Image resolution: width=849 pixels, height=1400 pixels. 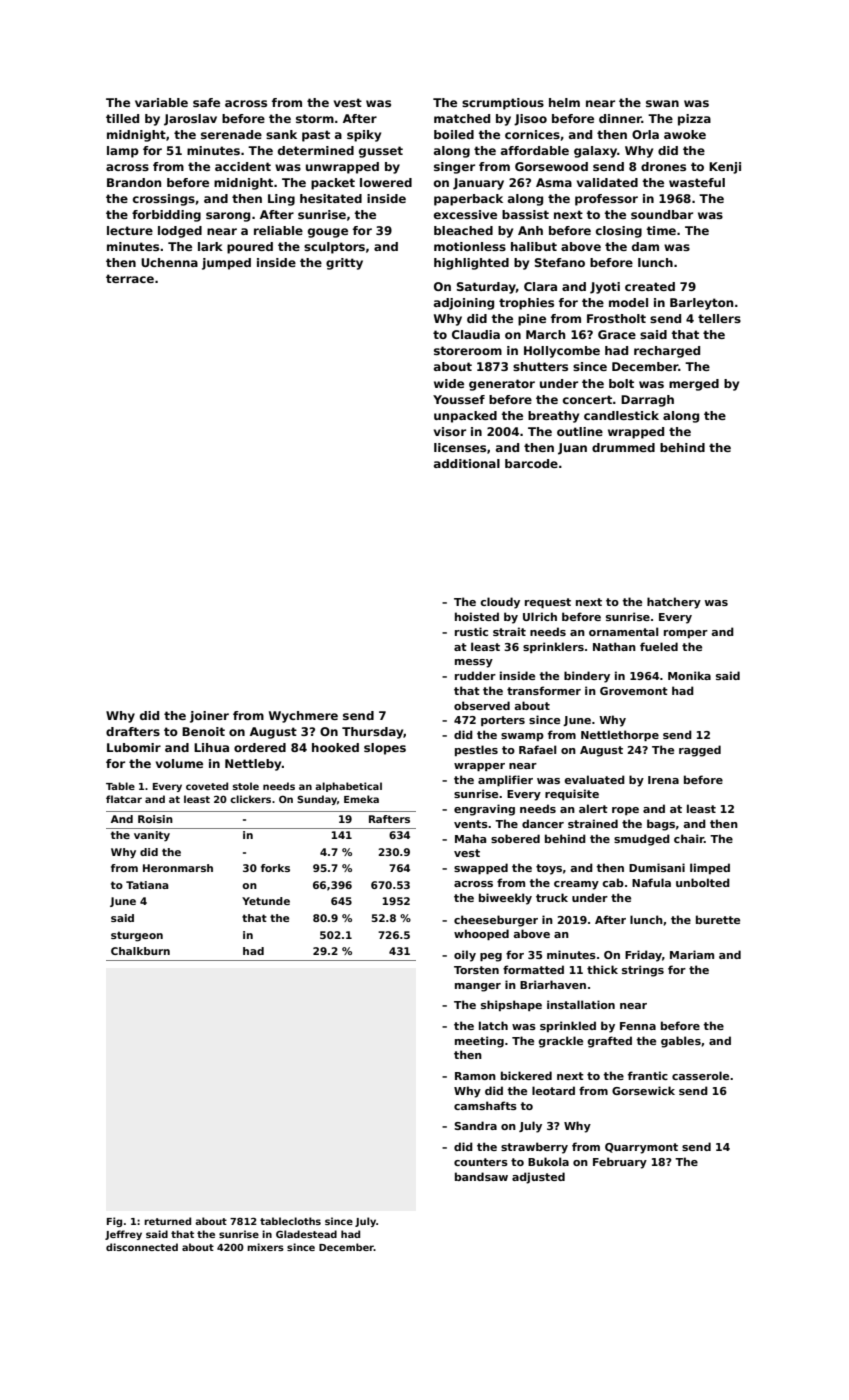 I want to click on Brandon, so click(x=134, y=182).
